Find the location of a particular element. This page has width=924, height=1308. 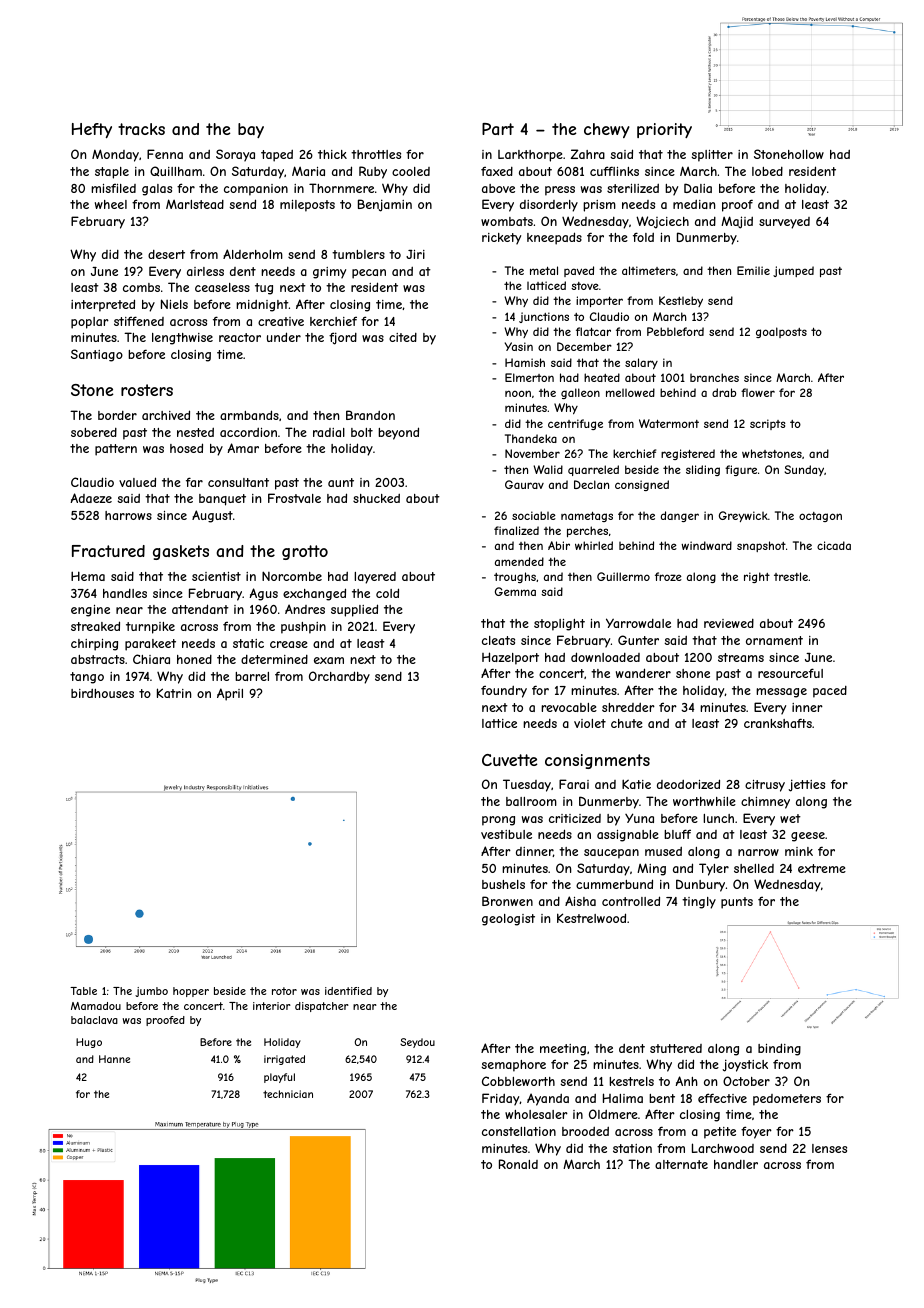

Mamadou is located at coordinates (96, 1006).
